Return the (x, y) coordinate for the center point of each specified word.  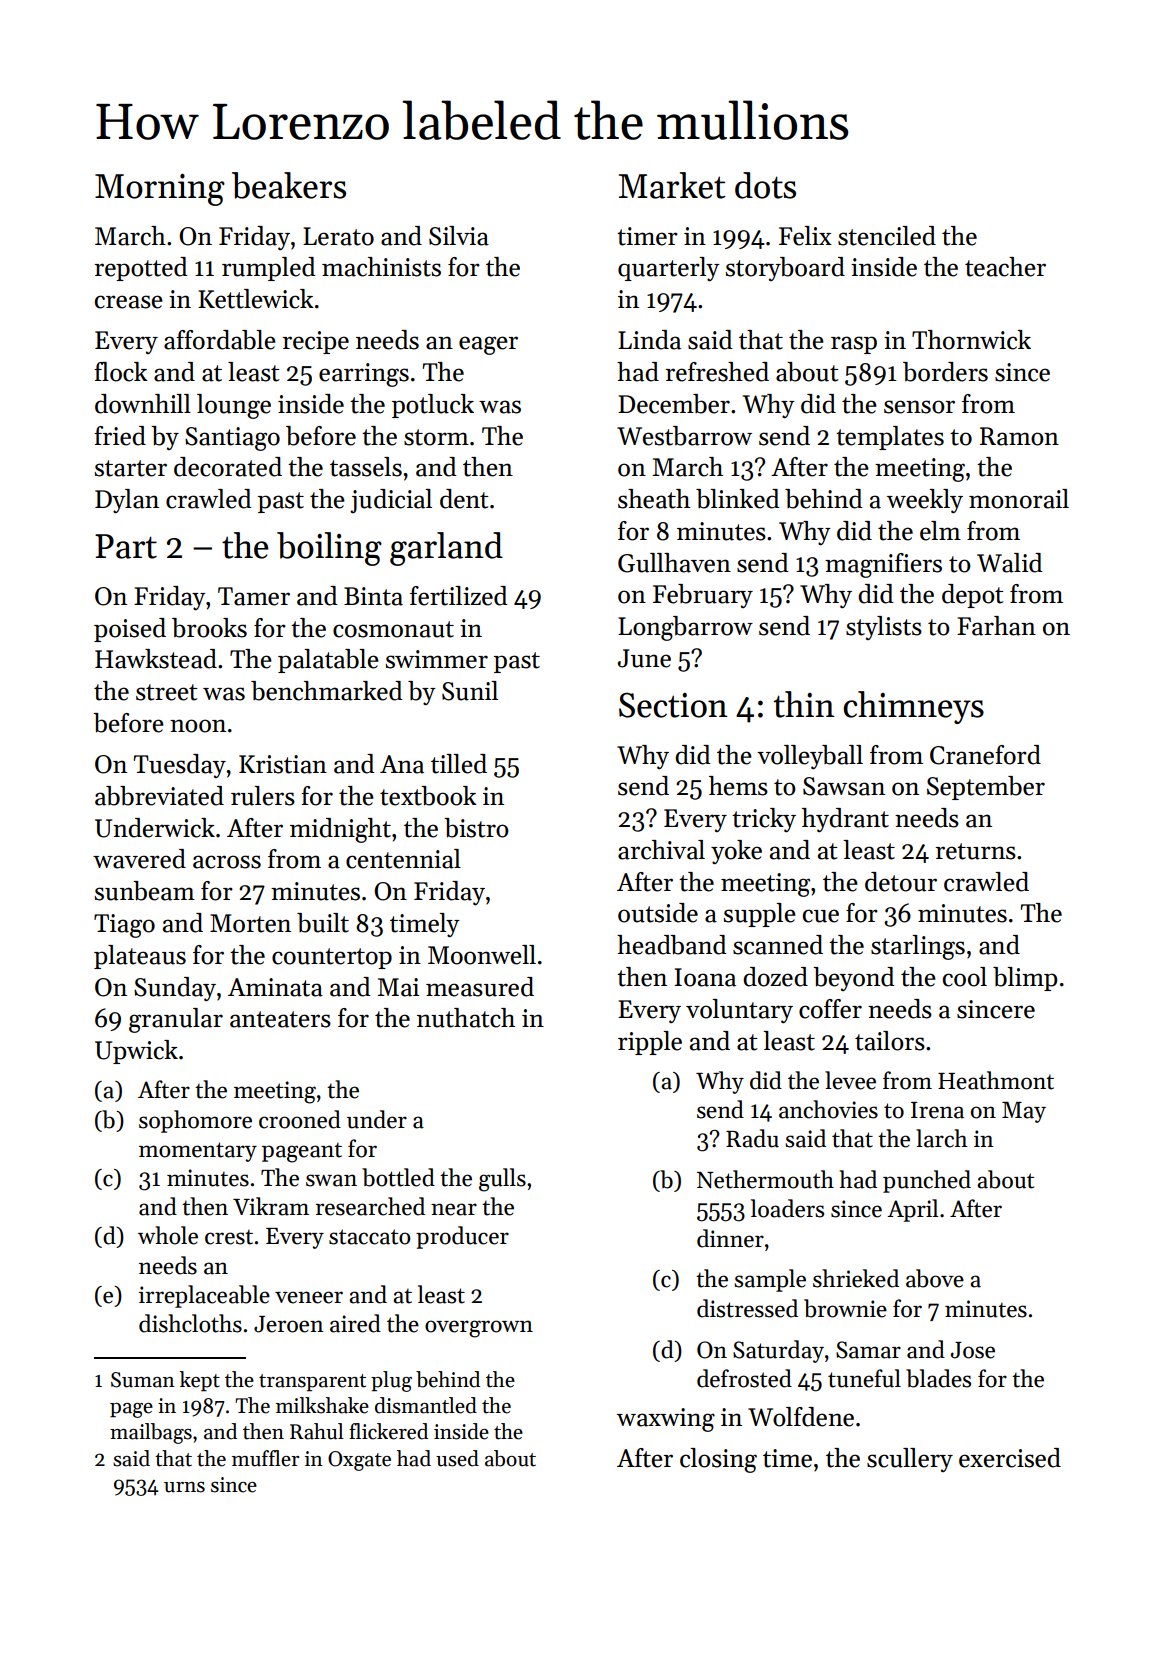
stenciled (887, 236)
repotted (141, 269)
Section (673, 705)
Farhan (996, 626)
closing (718, 1460)
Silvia (459, 236)
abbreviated (159, 796)
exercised (1010, 1458)
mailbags (151, 1433)
